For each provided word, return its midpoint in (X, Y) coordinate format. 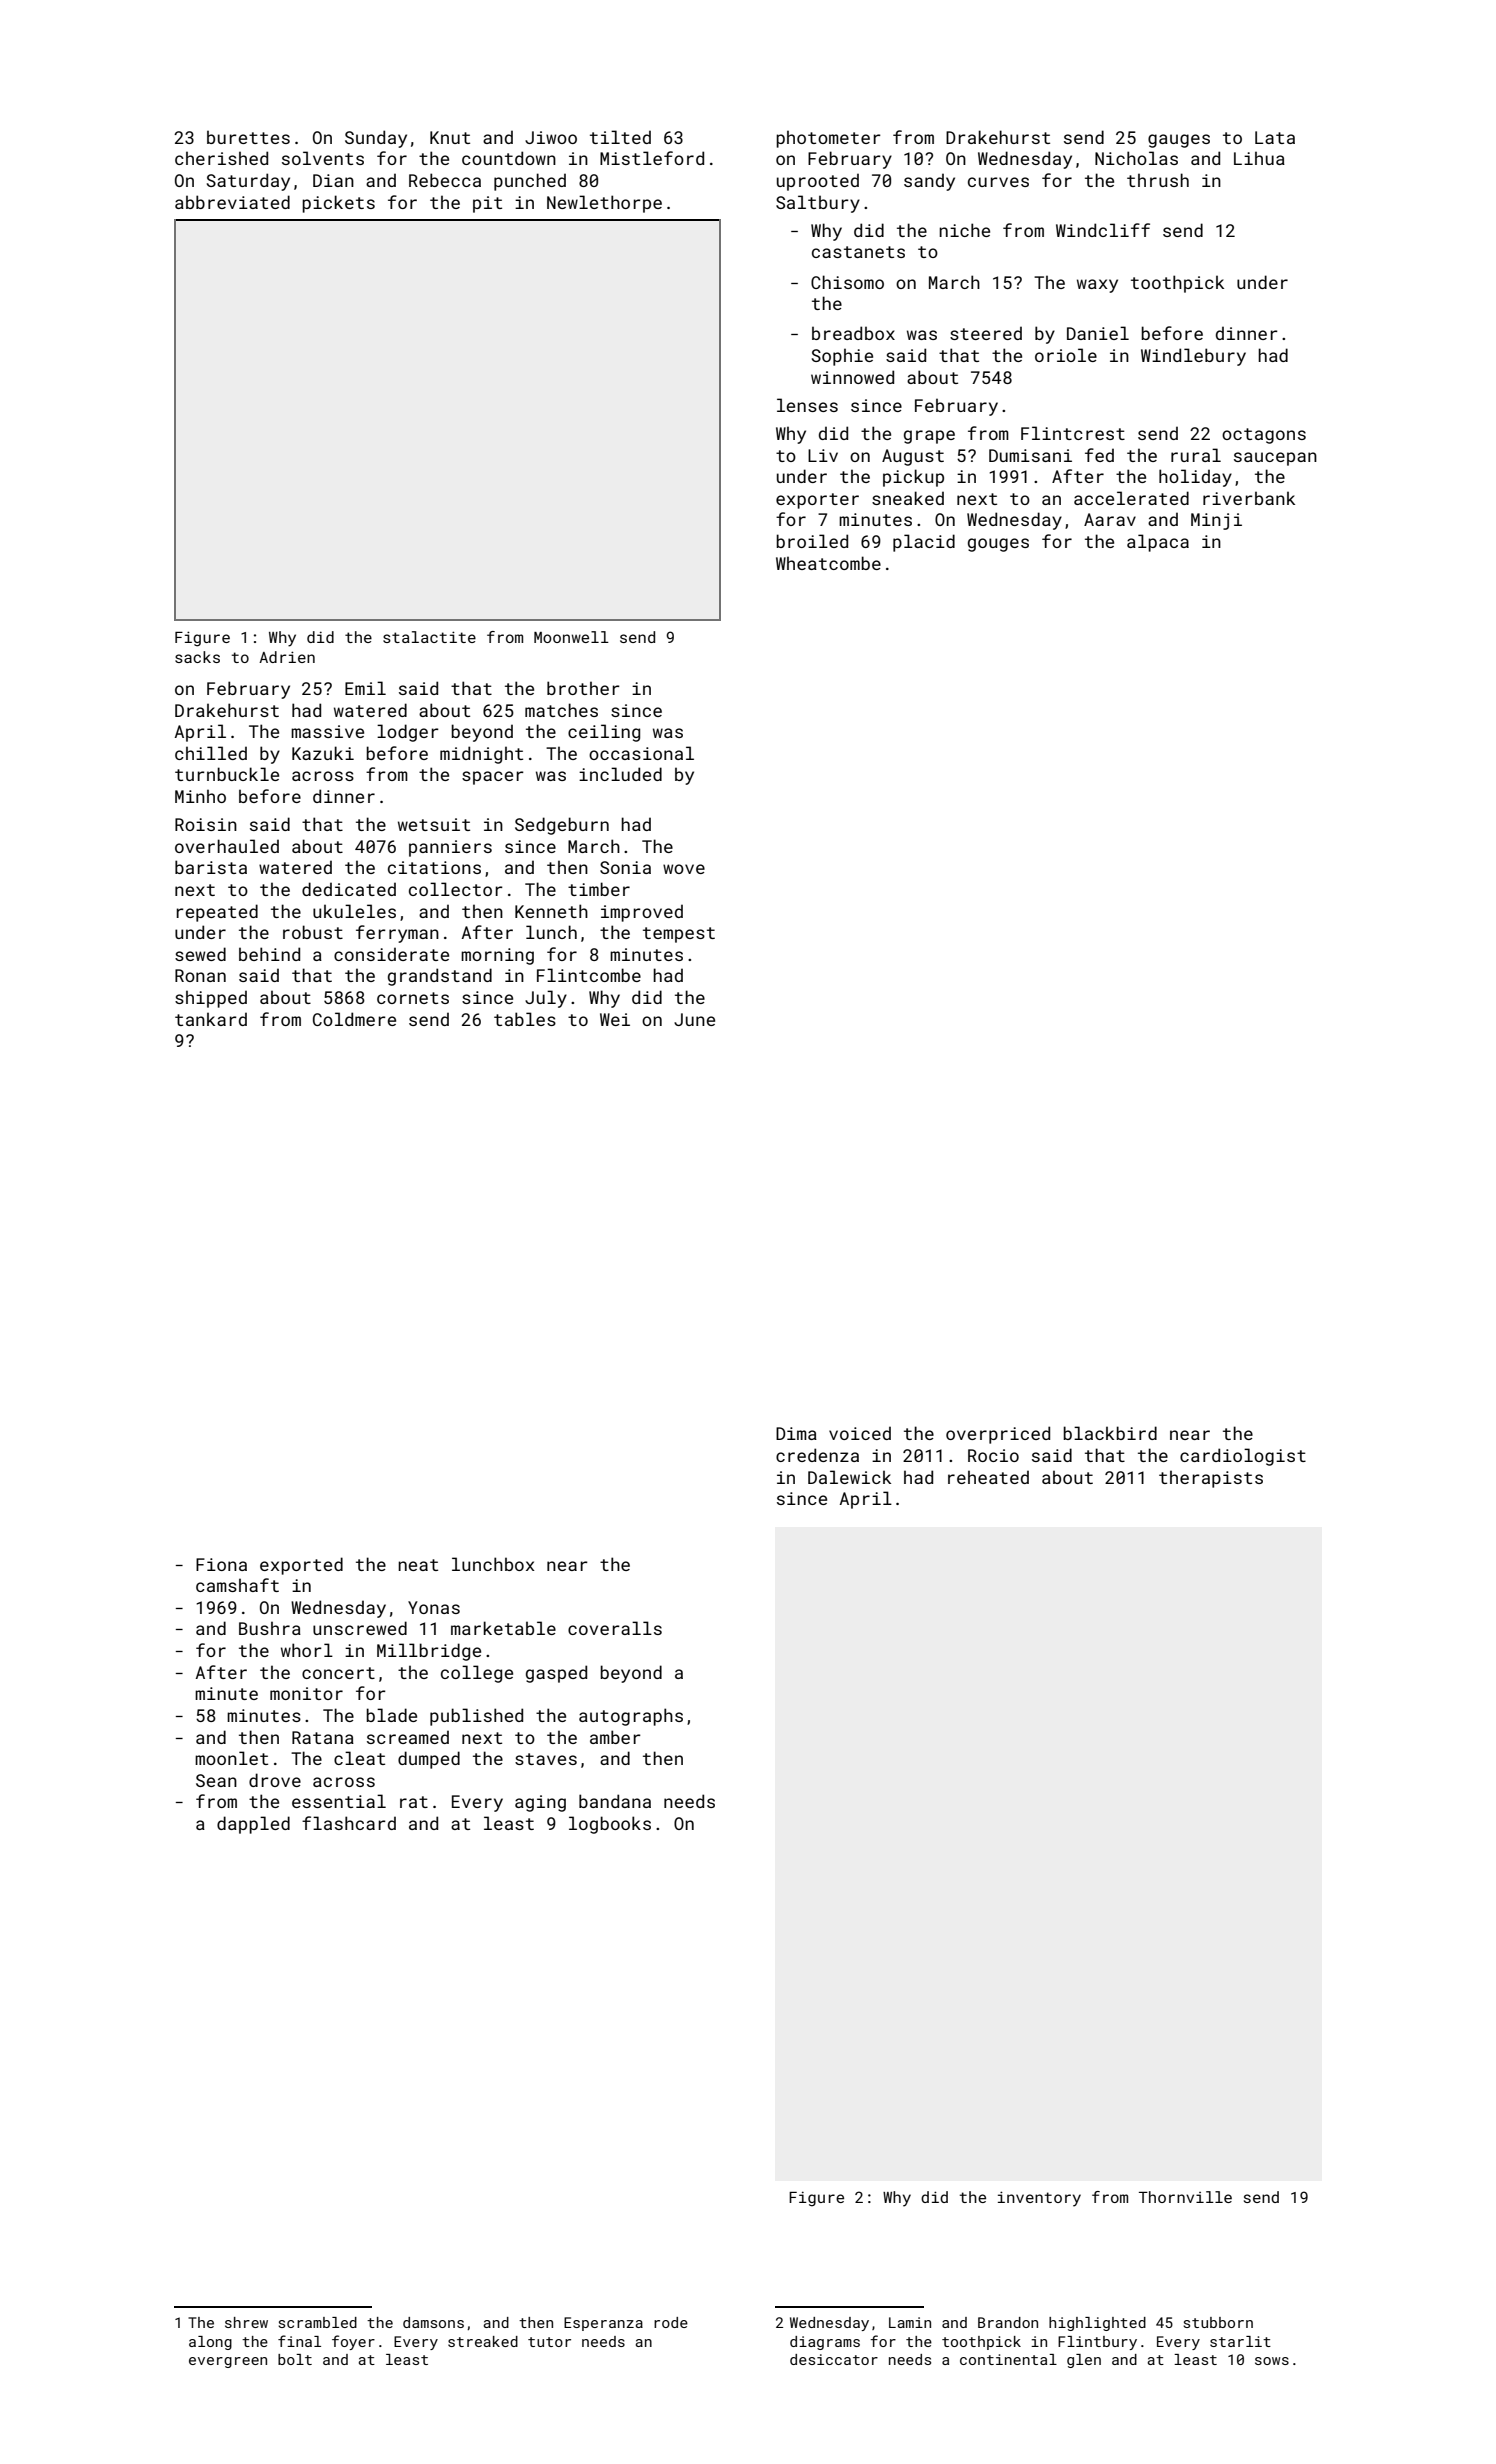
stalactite (429, 637)
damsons (433, 2322)
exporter (817, 501)
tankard (211, 1019)
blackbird (1110, 1433)
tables (525, 1019)
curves (998, 182)
